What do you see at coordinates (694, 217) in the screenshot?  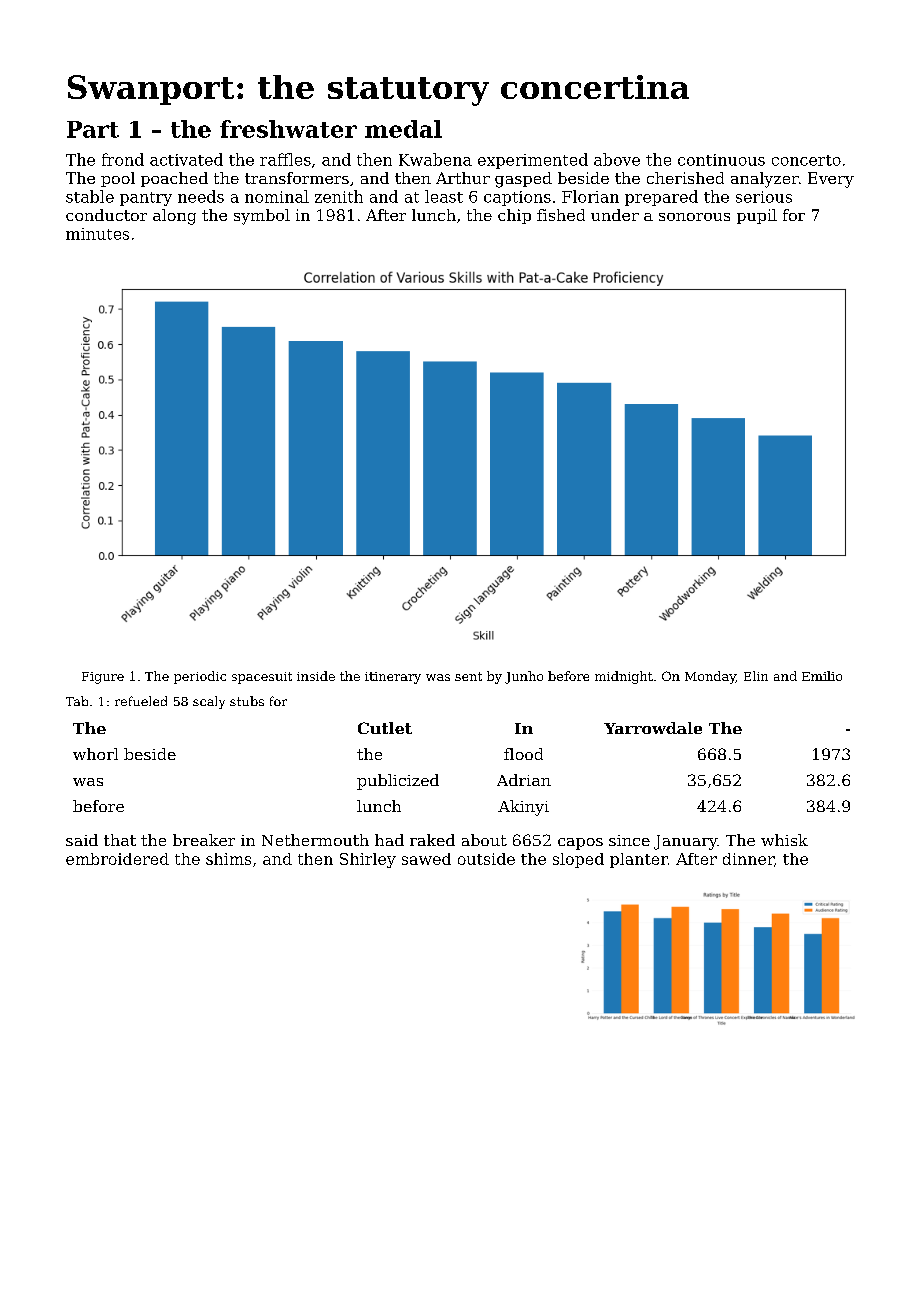 I see `sonorous` at bounding box center [694, 217].
